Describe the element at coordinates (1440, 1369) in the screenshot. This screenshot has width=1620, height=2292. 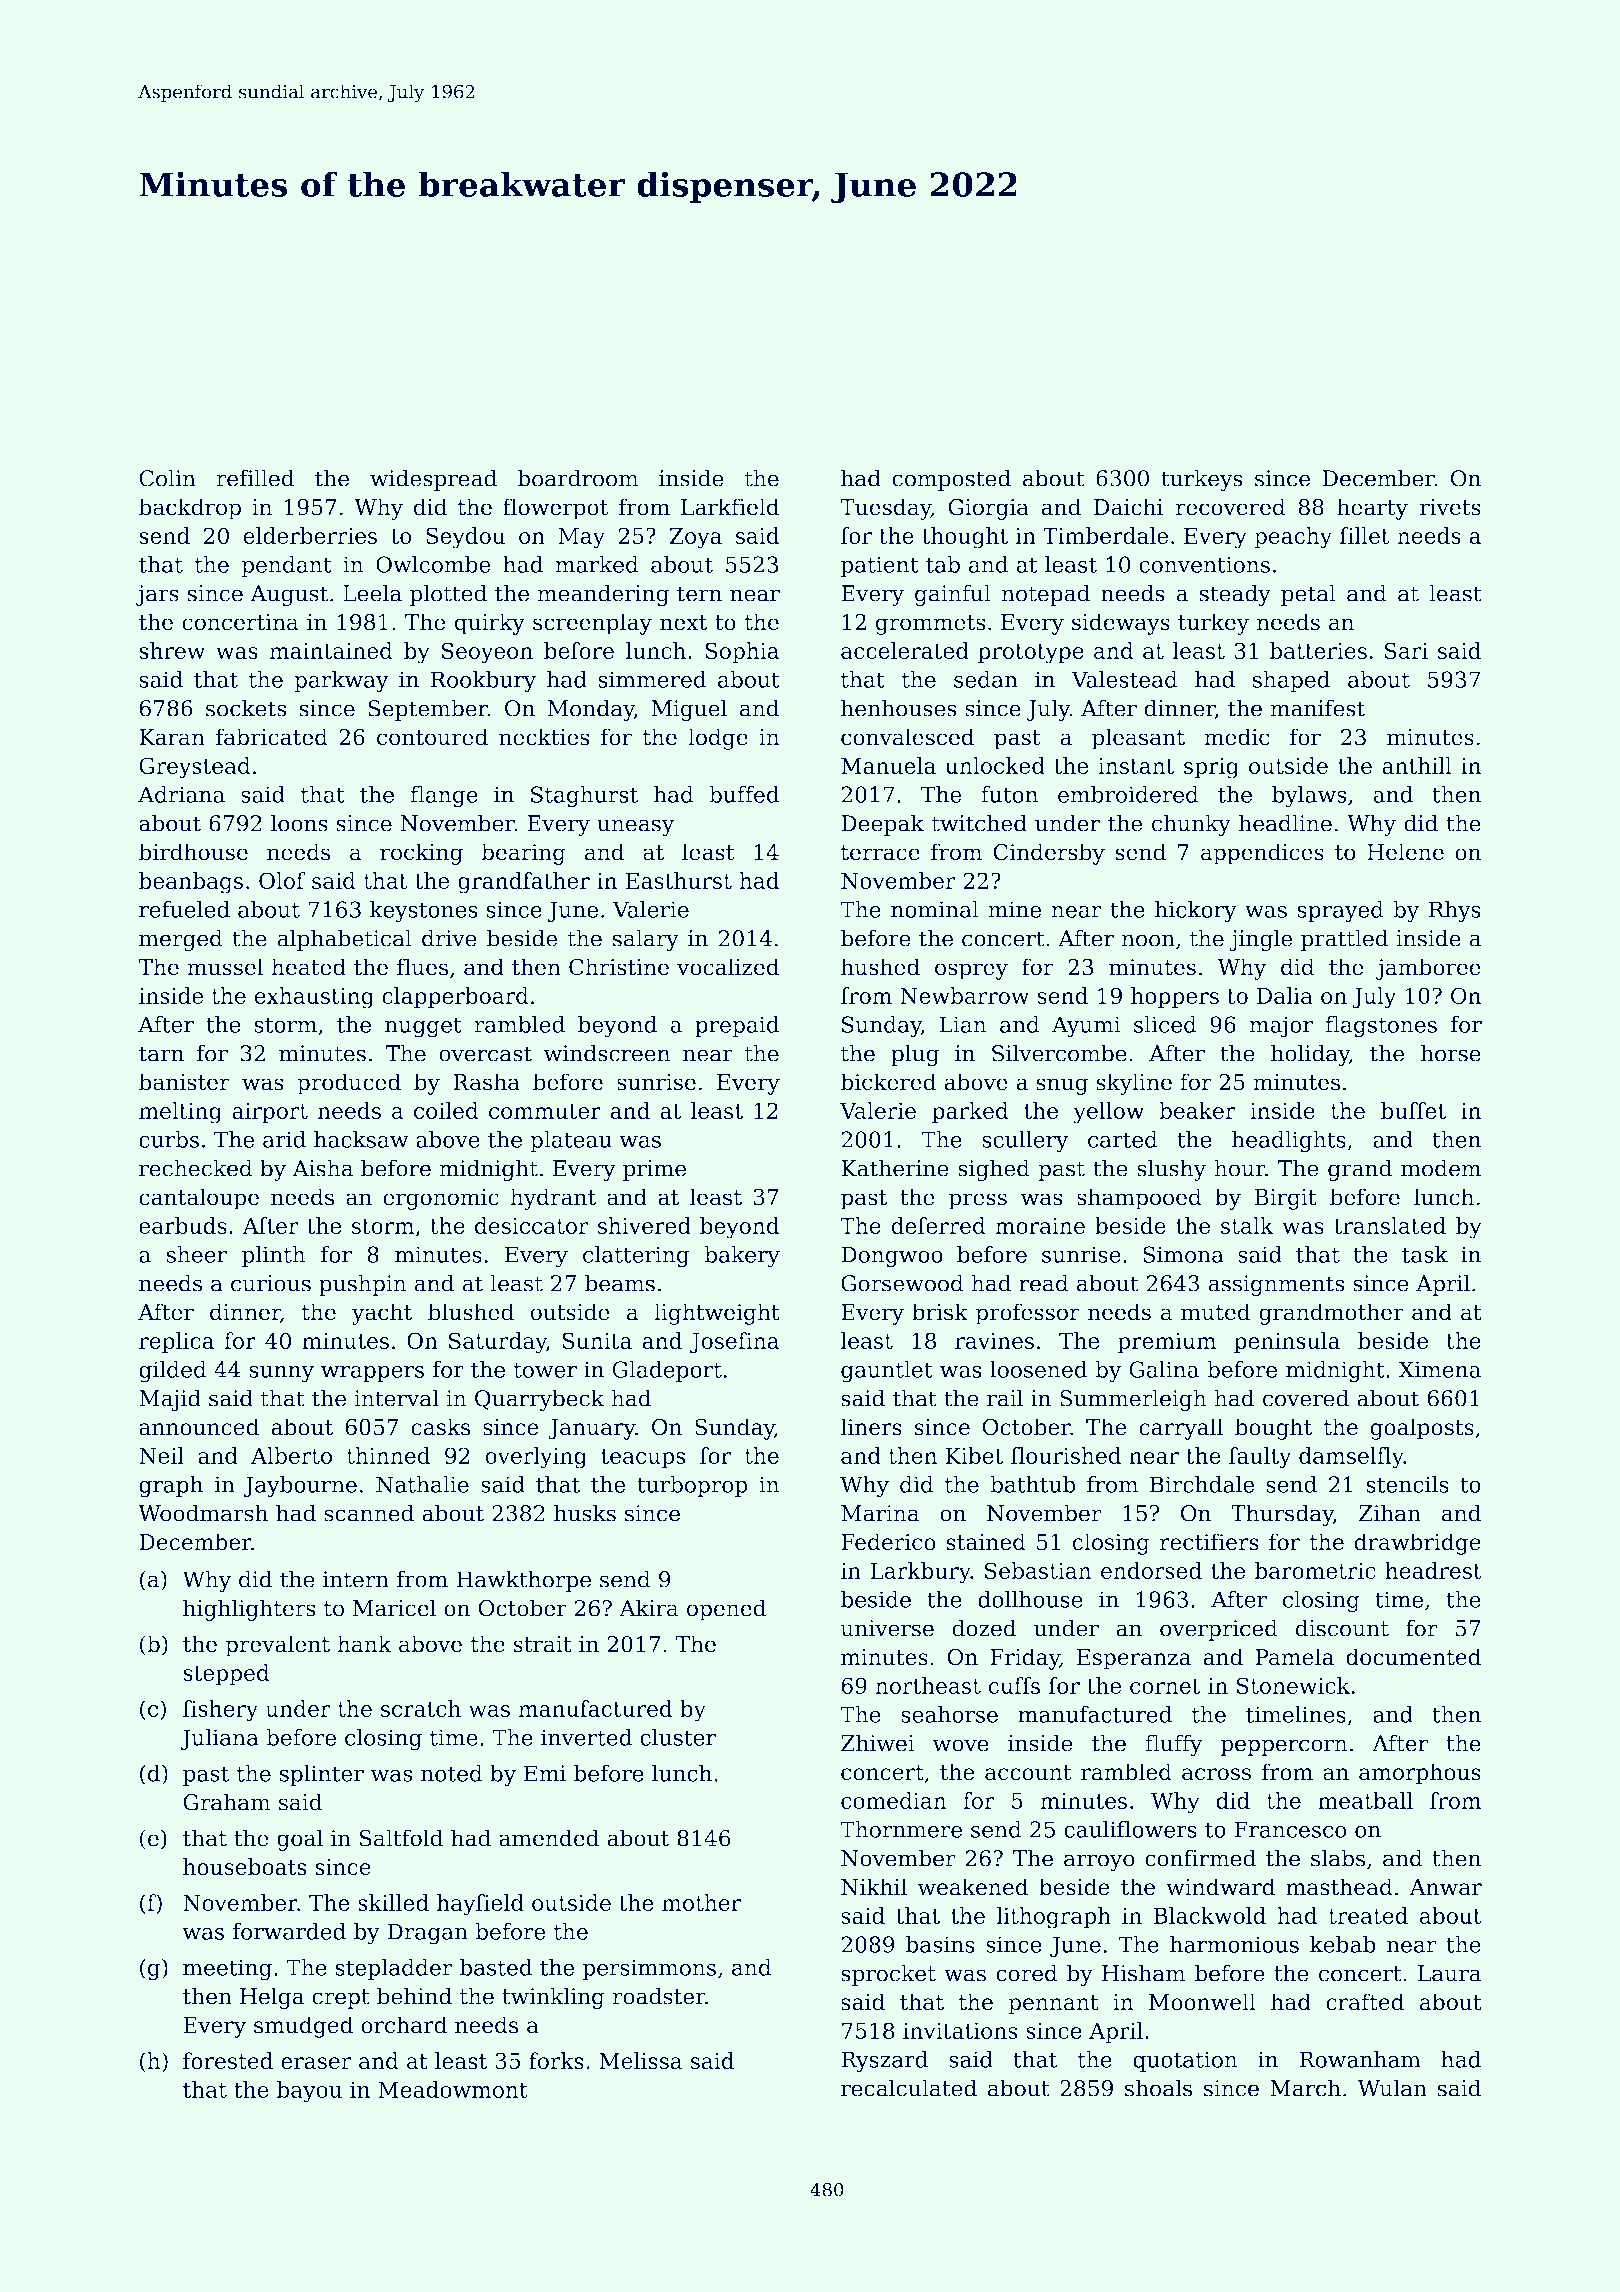
I see `Ximena` at that location.
